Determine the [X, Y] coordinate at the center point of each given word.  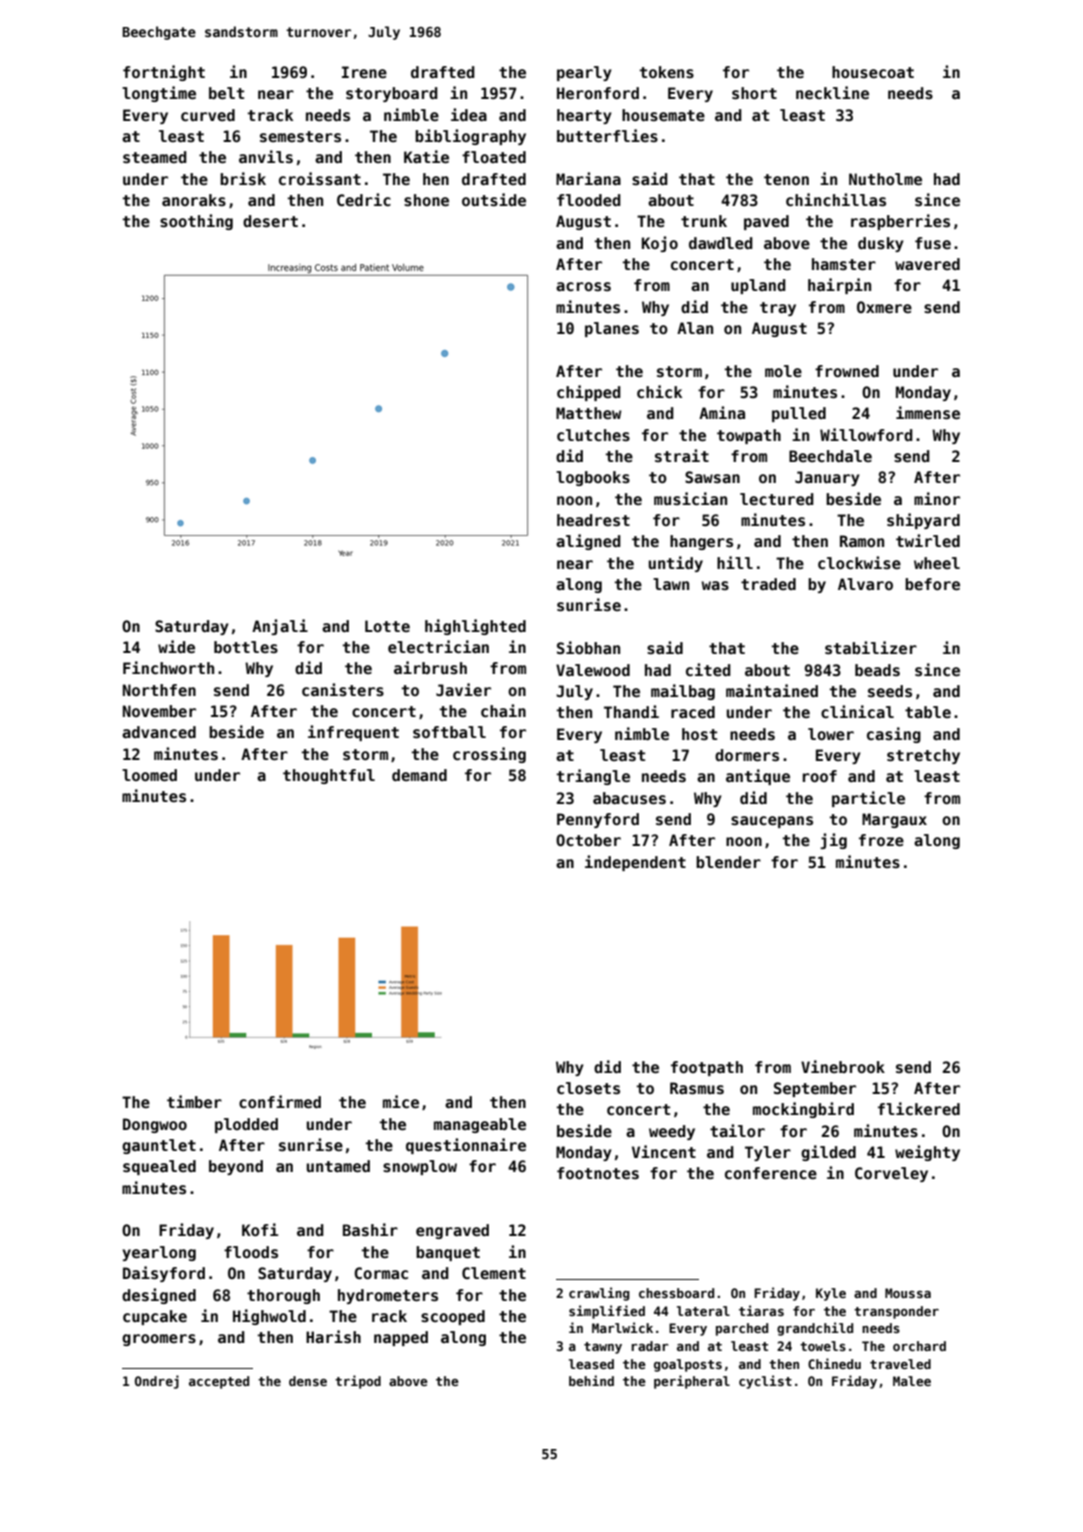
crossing [489, 755]
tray [778, 309]
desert [270, 221]
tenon [786, 179]
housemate [663, 115]
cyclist [765, 1382]
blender [728, 862]
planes [612, 329]
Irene [364, 72]
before [932, 584]
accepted [219, 1382]
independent [635, 863]
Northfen [159, 690]
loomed [149, 775]
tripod [358, 1382]
